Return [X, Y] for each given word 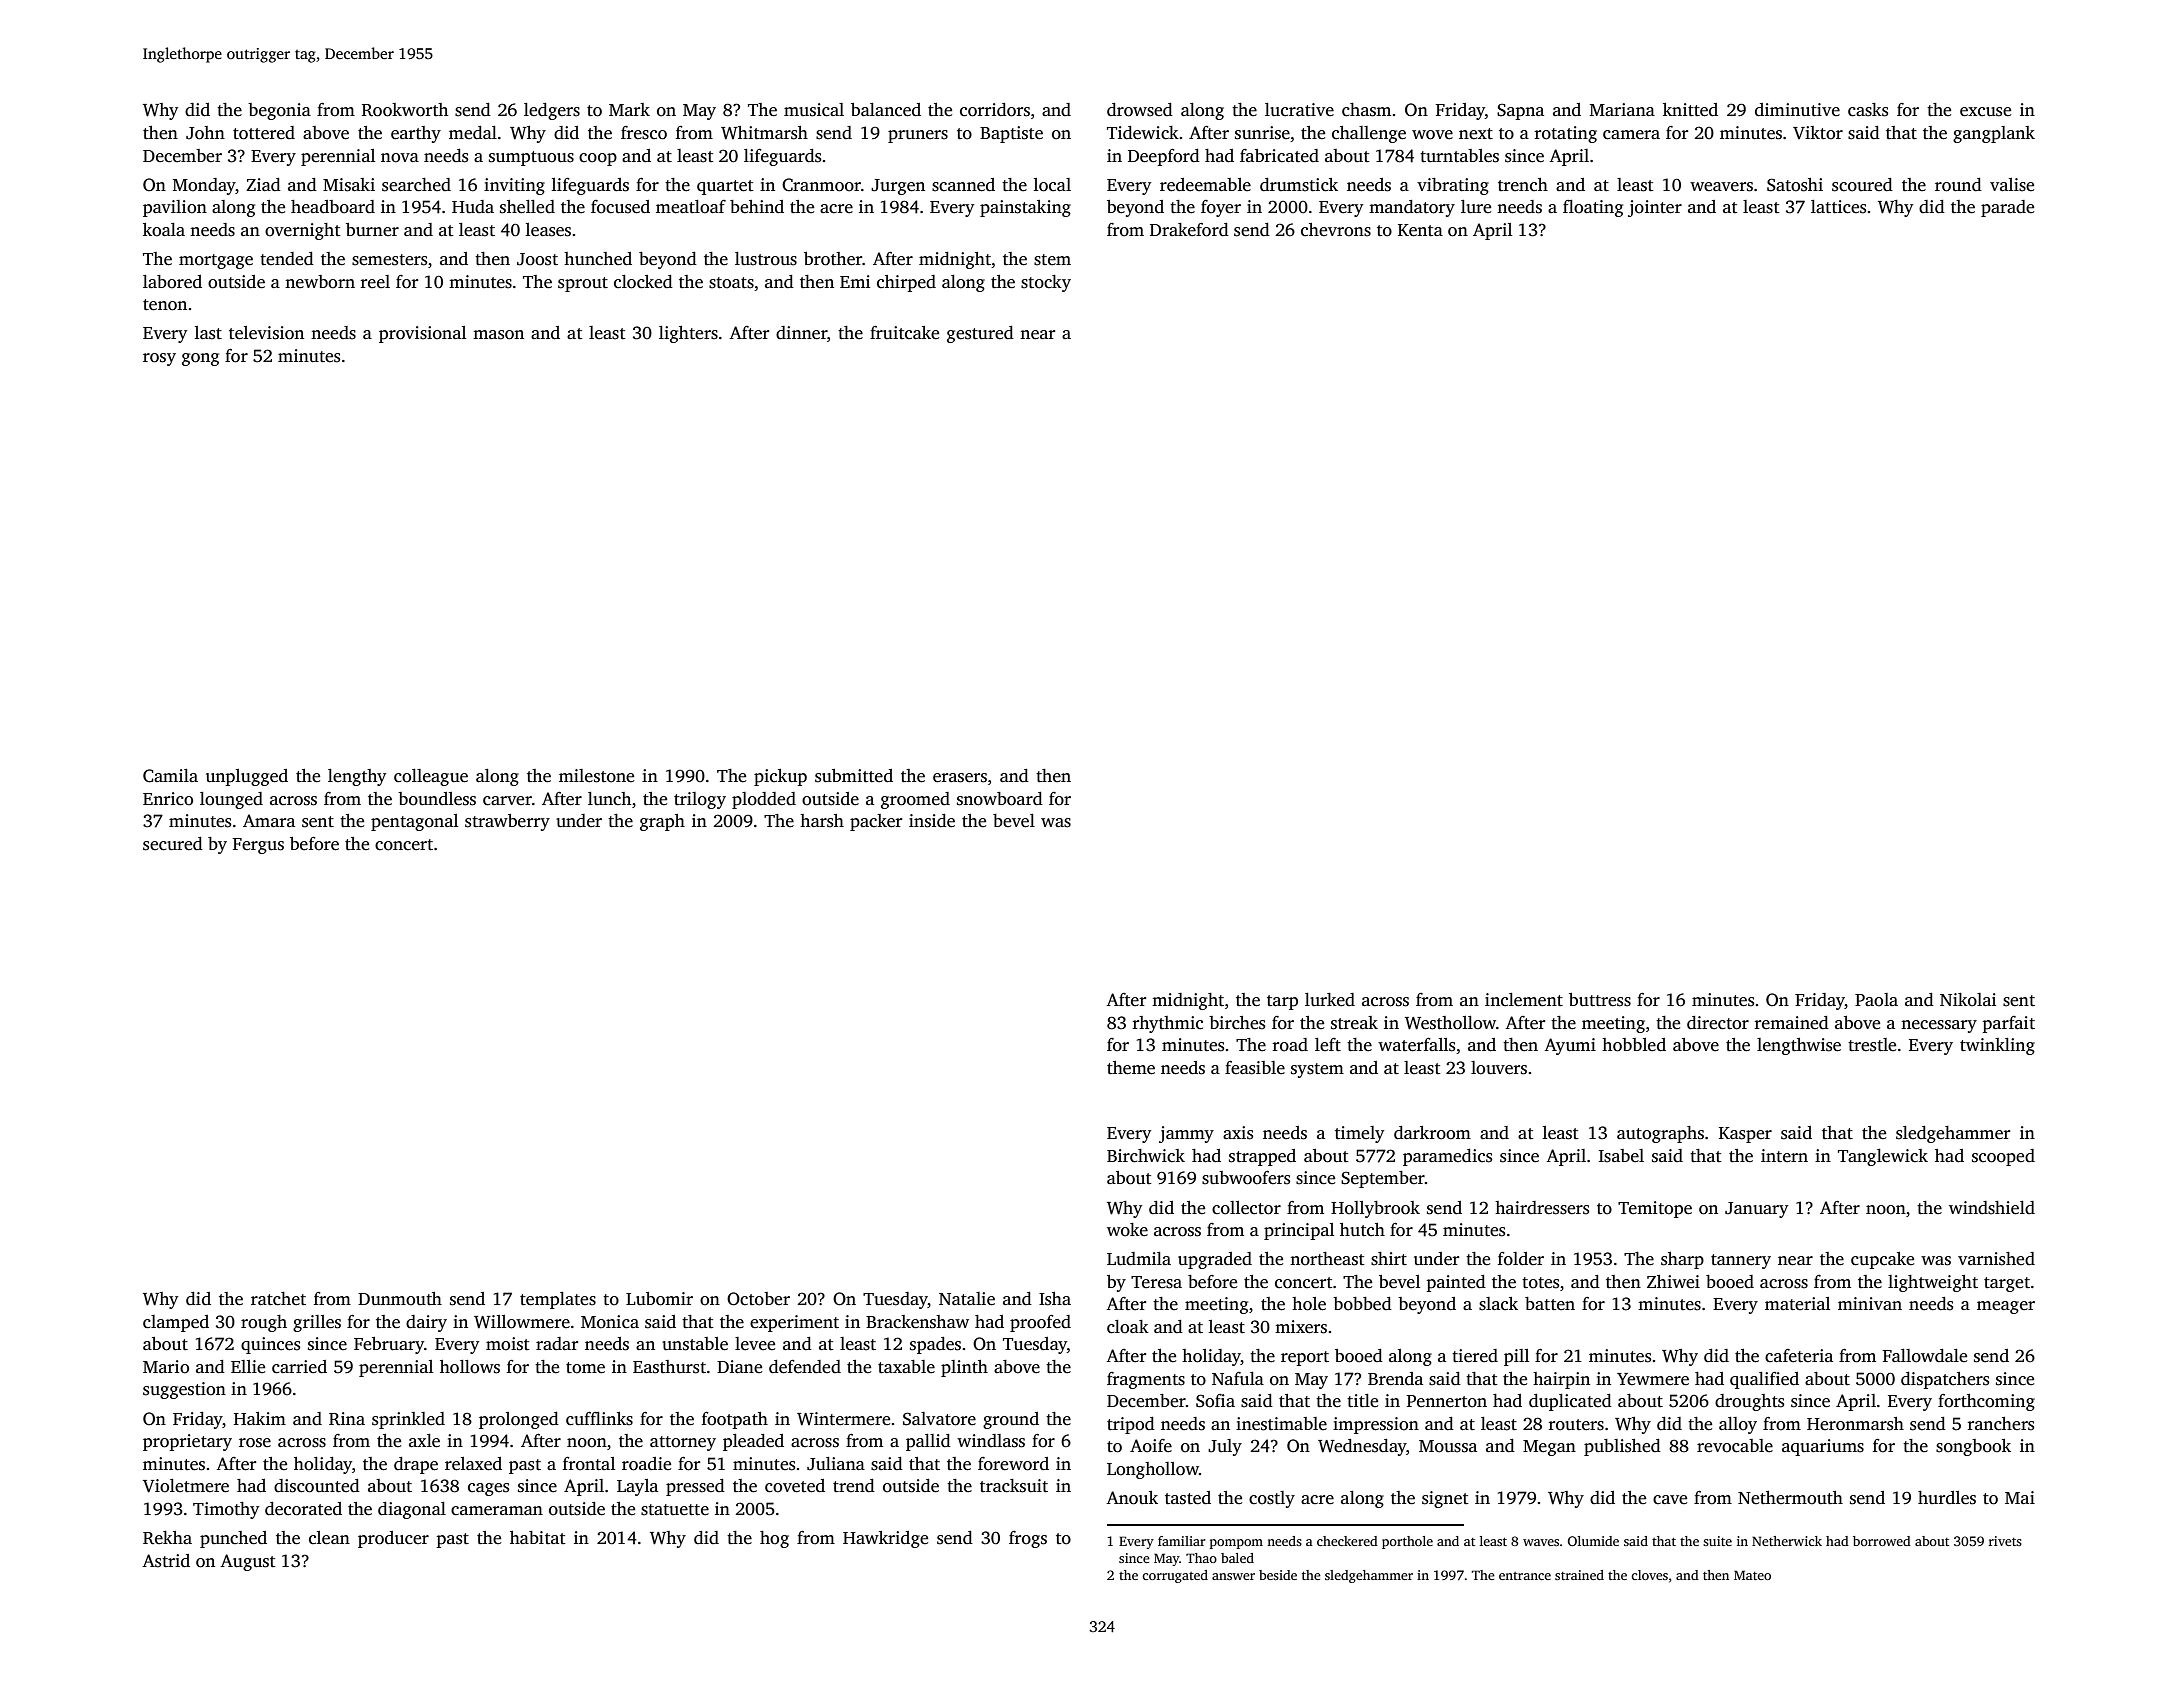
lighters [688, 334]
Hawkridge [885, 1539]
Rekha [167, 1538]
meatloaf [691, 207]
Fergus [258, 846]
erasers [960, 778]
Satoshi [1795, 185]
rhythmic [1168, 1024]
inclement [1524, 1000]
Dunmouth [400, 1299]
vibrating [1453, 186]
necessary [1939, 1026]
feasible [1255, 1068]
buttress [1600, 1000]
